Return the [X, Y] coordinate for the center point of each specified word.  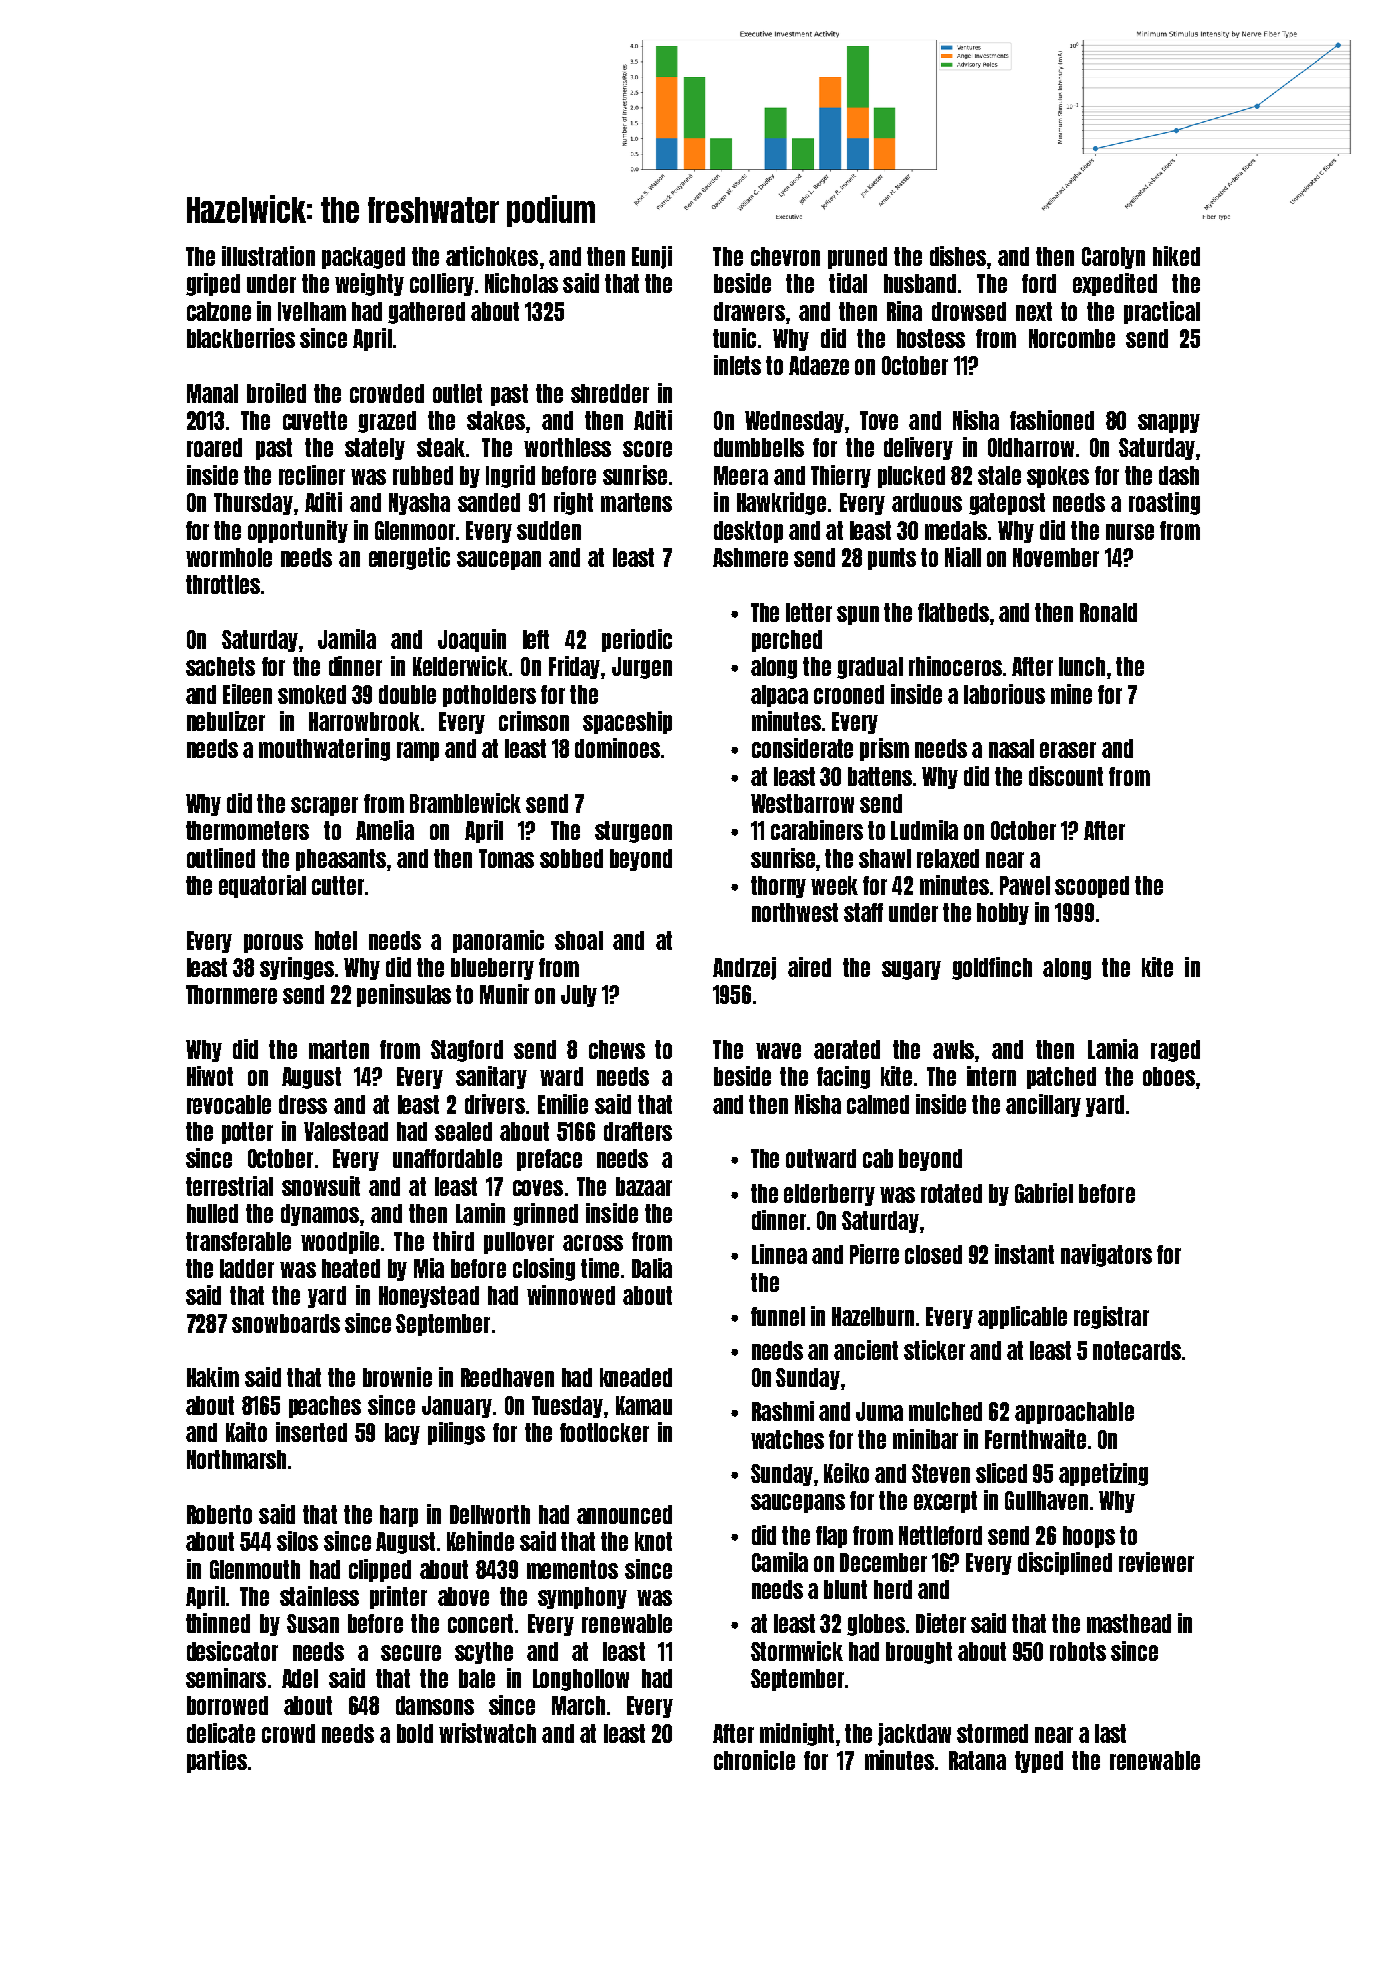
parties [217, 1761]
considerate [802, 748]
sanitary [491, 1077]
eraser [1068, 750]
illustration [268, 256]
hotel [336, 940]
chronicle [754, 1760]
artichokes [492, 256]
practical [1162, 312]
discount [1066, 776]
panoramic [498, 941]
